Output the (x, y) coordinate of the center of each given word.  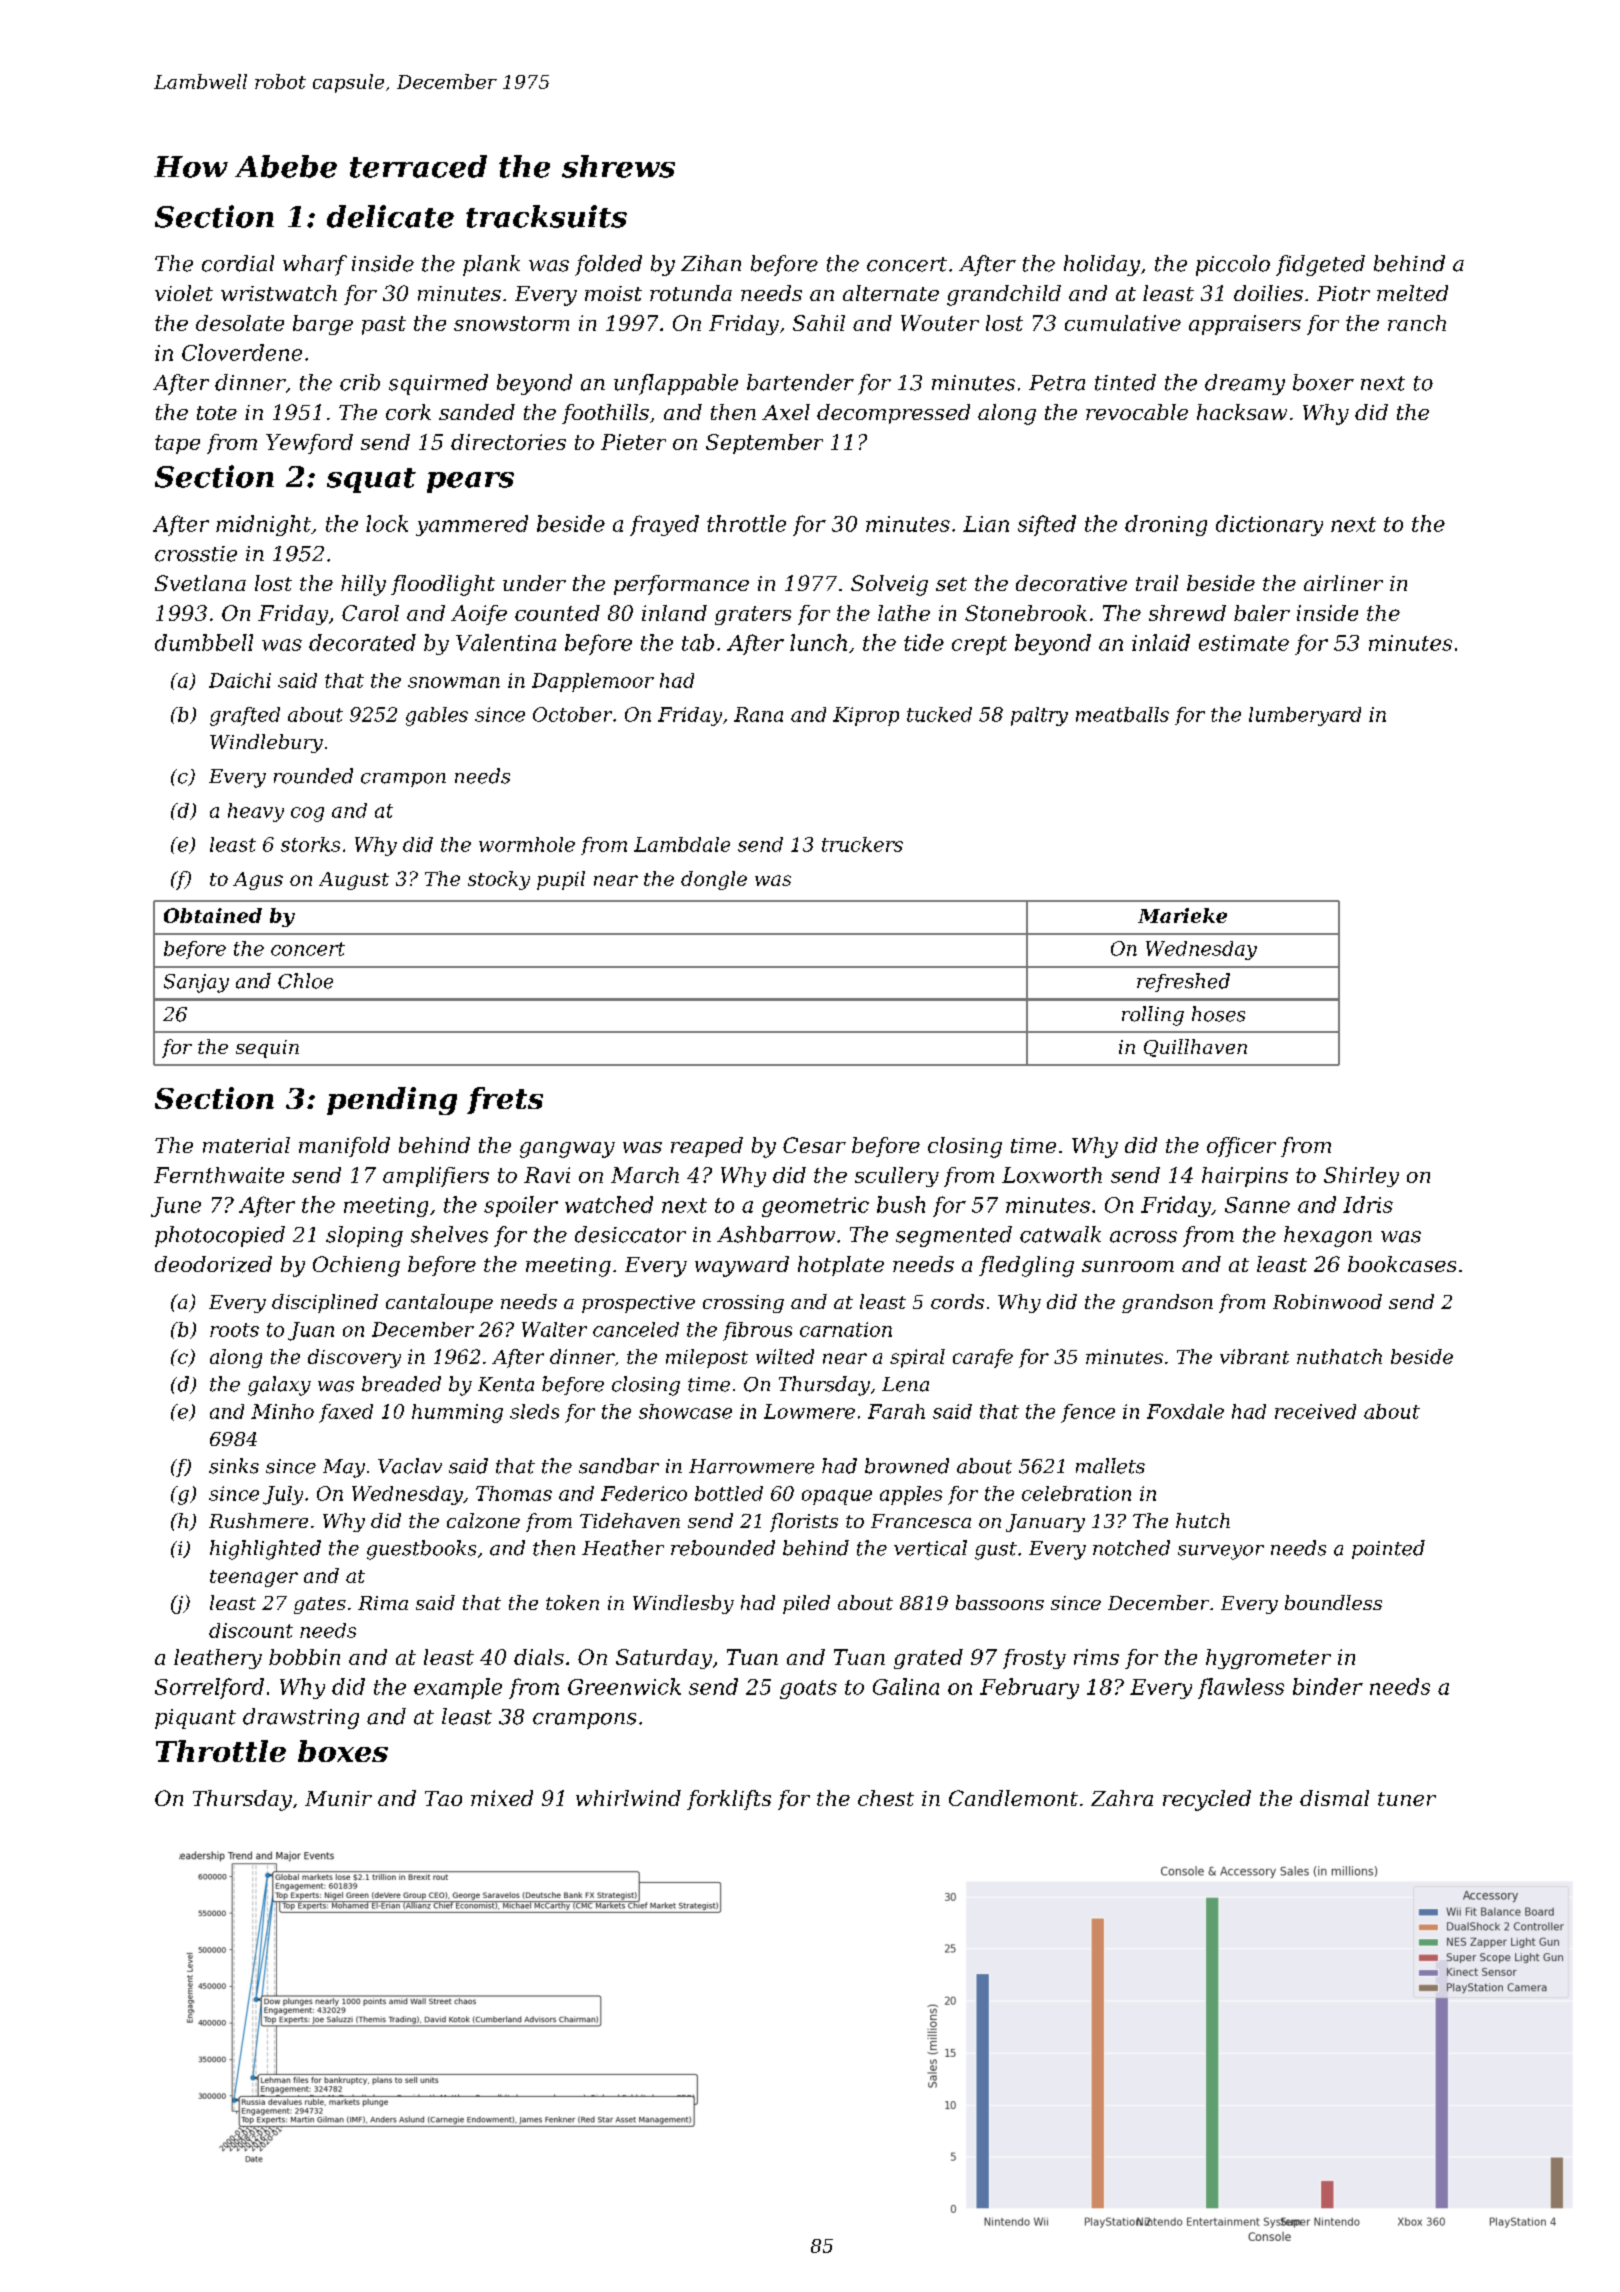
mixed (502, 1798)
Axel (786, 412)
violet (184, 293)
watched (609, 1204)
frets (505, 1100)
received (1315, 1411)
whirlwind (628, 1798)
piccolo (1233, 265)
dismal (1334, 1798)
